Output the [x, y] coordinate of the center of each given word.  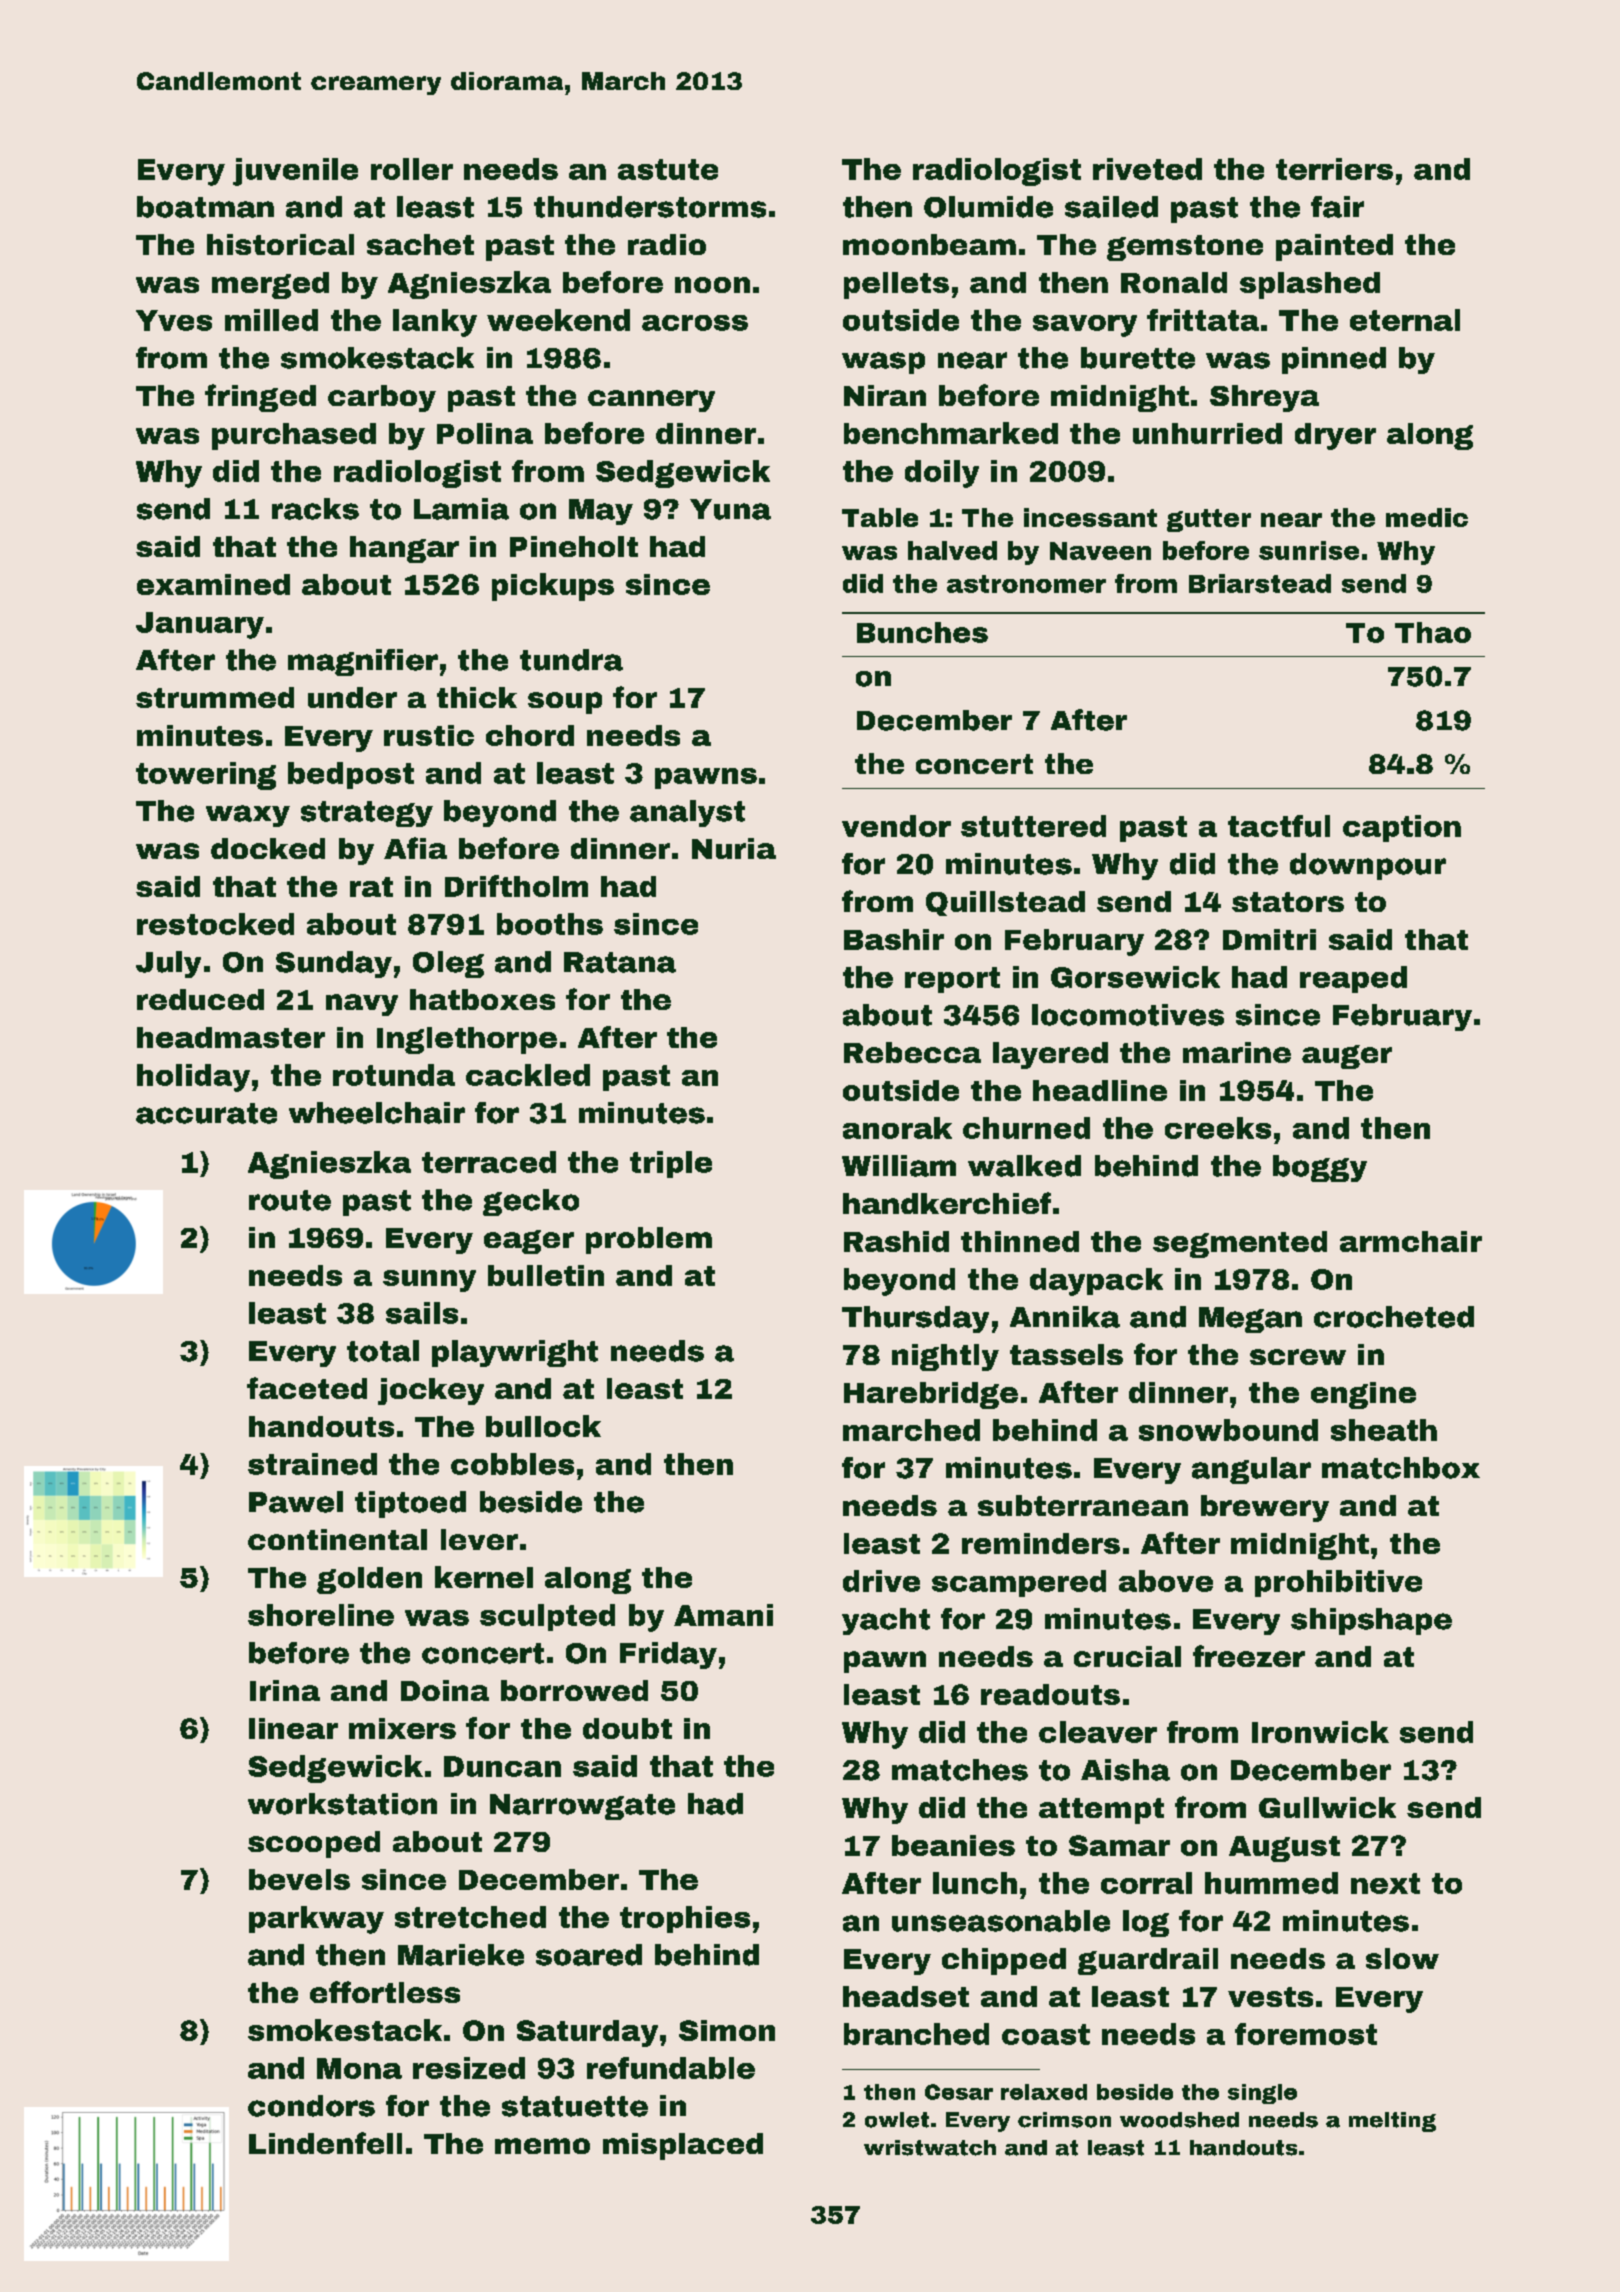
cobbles [512, 1464]
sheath [1384, 1430]
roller [412, 169]
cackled [528, 1075]
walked [1024, 1166]
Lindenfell [325, 2143]
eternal [1405, 320]
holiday [193, 1078]
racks [315, 509]
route [290, 1200]
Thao [1433, 632]
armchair [1411, 1241]
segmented [1240, 1244]
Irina [285, 1690]
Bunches [922, 632]
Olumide [988, 207]
